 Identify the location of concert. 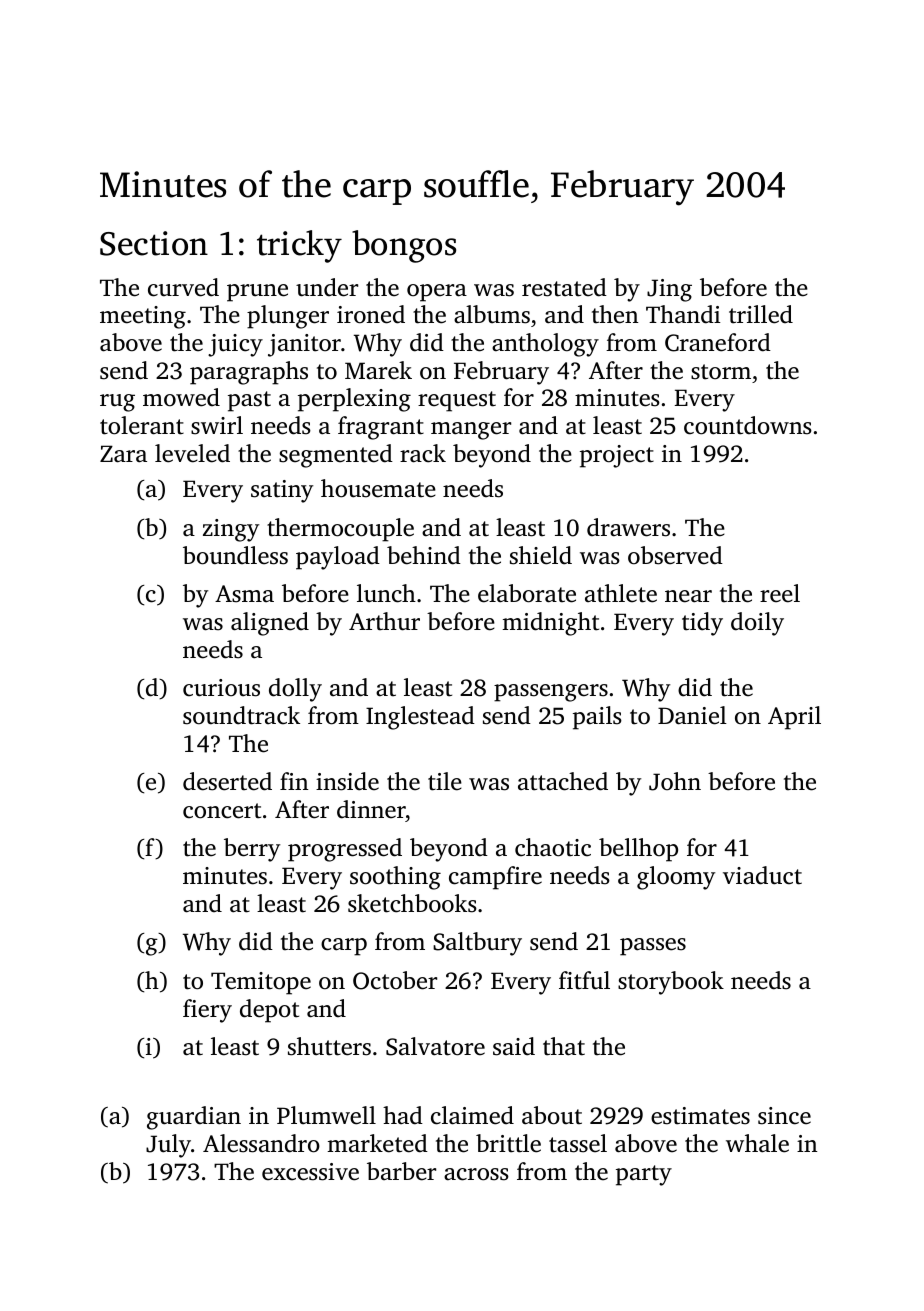
(222, 811).
